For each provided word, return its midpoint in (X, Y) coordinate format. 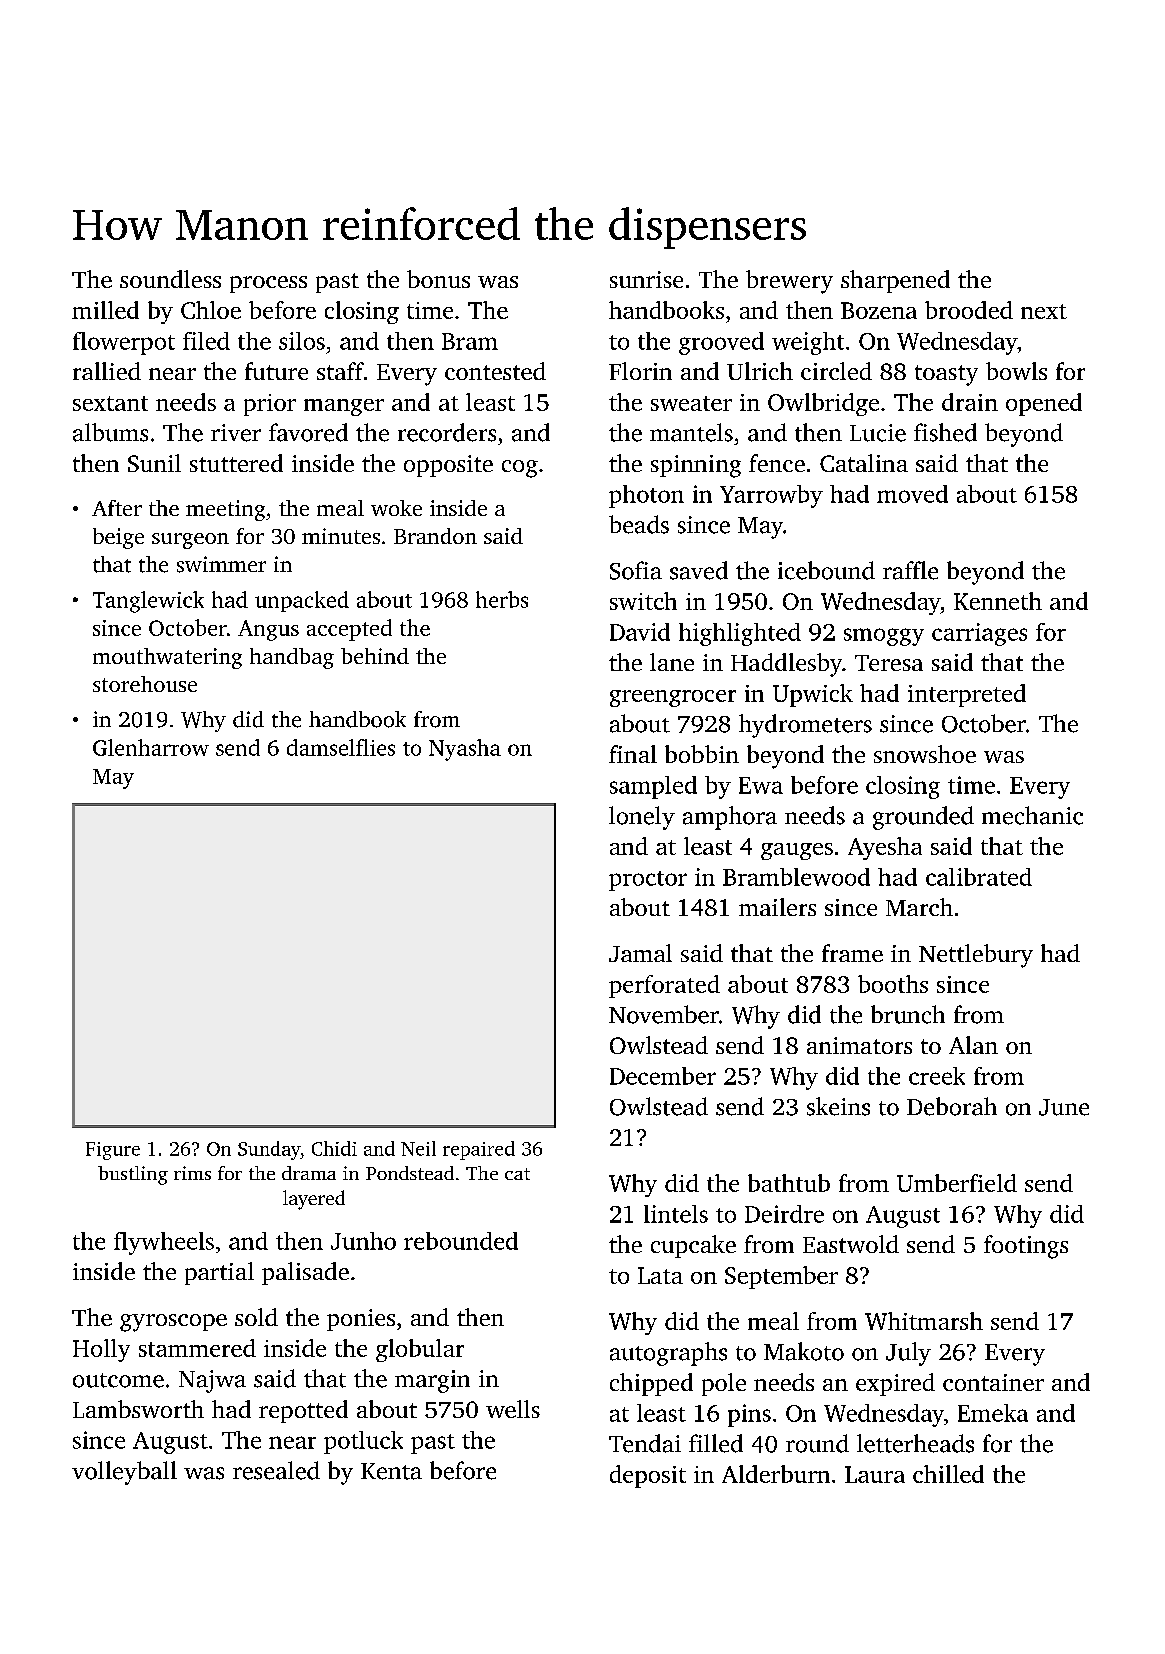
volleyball (124, 1473)
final (633, 754)
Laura (875, 1474)
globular (420, 1350)
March (919, 907)
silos (302, 341)
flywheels (164, 1243)
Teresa (889, 663)
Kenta (391, 1471)
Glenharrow (151, 747)
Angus (268, 630)
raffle (910, 570)
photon (646, 496)
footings (1026, 1247)
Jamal (640, 953)
